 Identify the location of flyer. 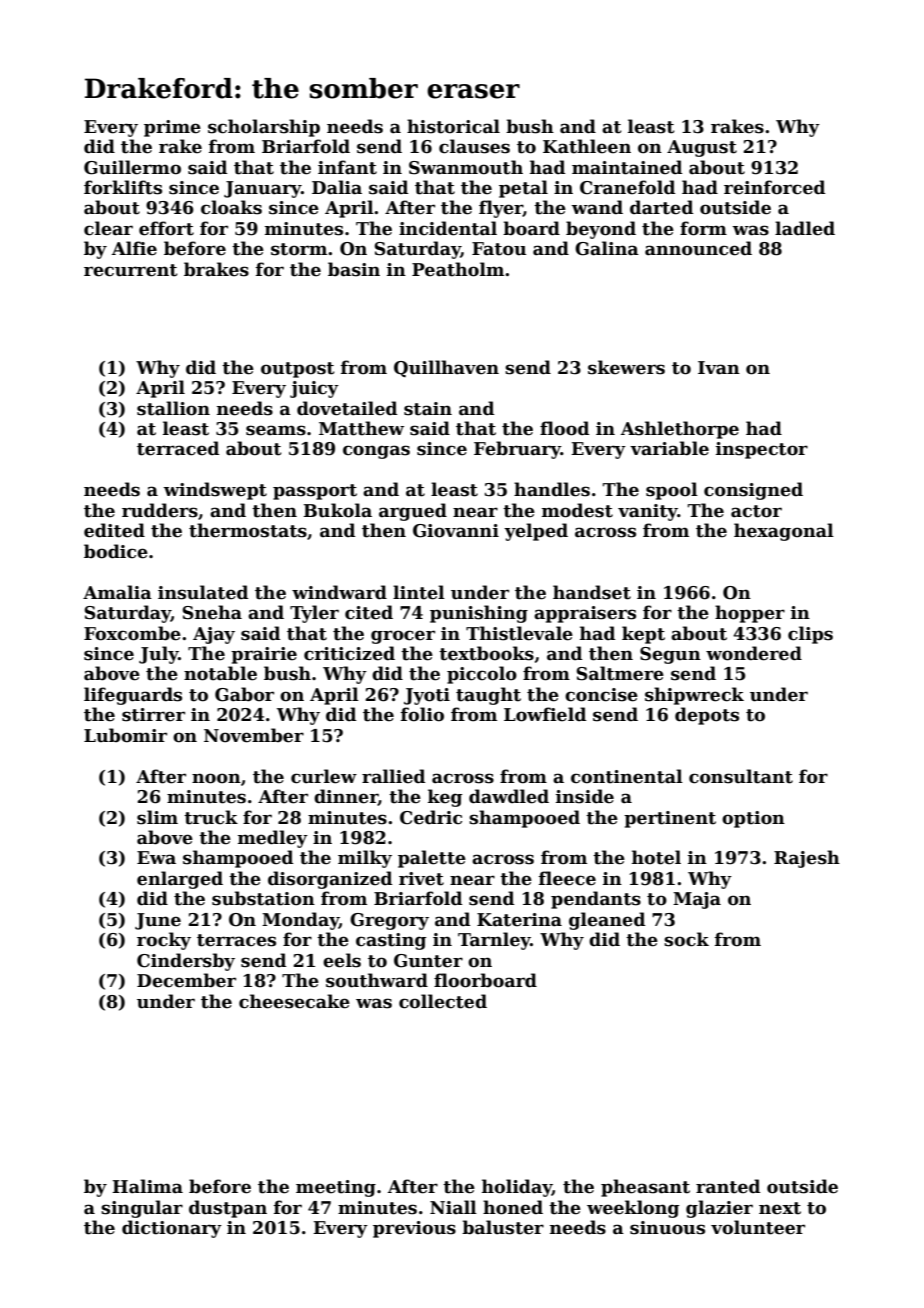
(501, 209).
